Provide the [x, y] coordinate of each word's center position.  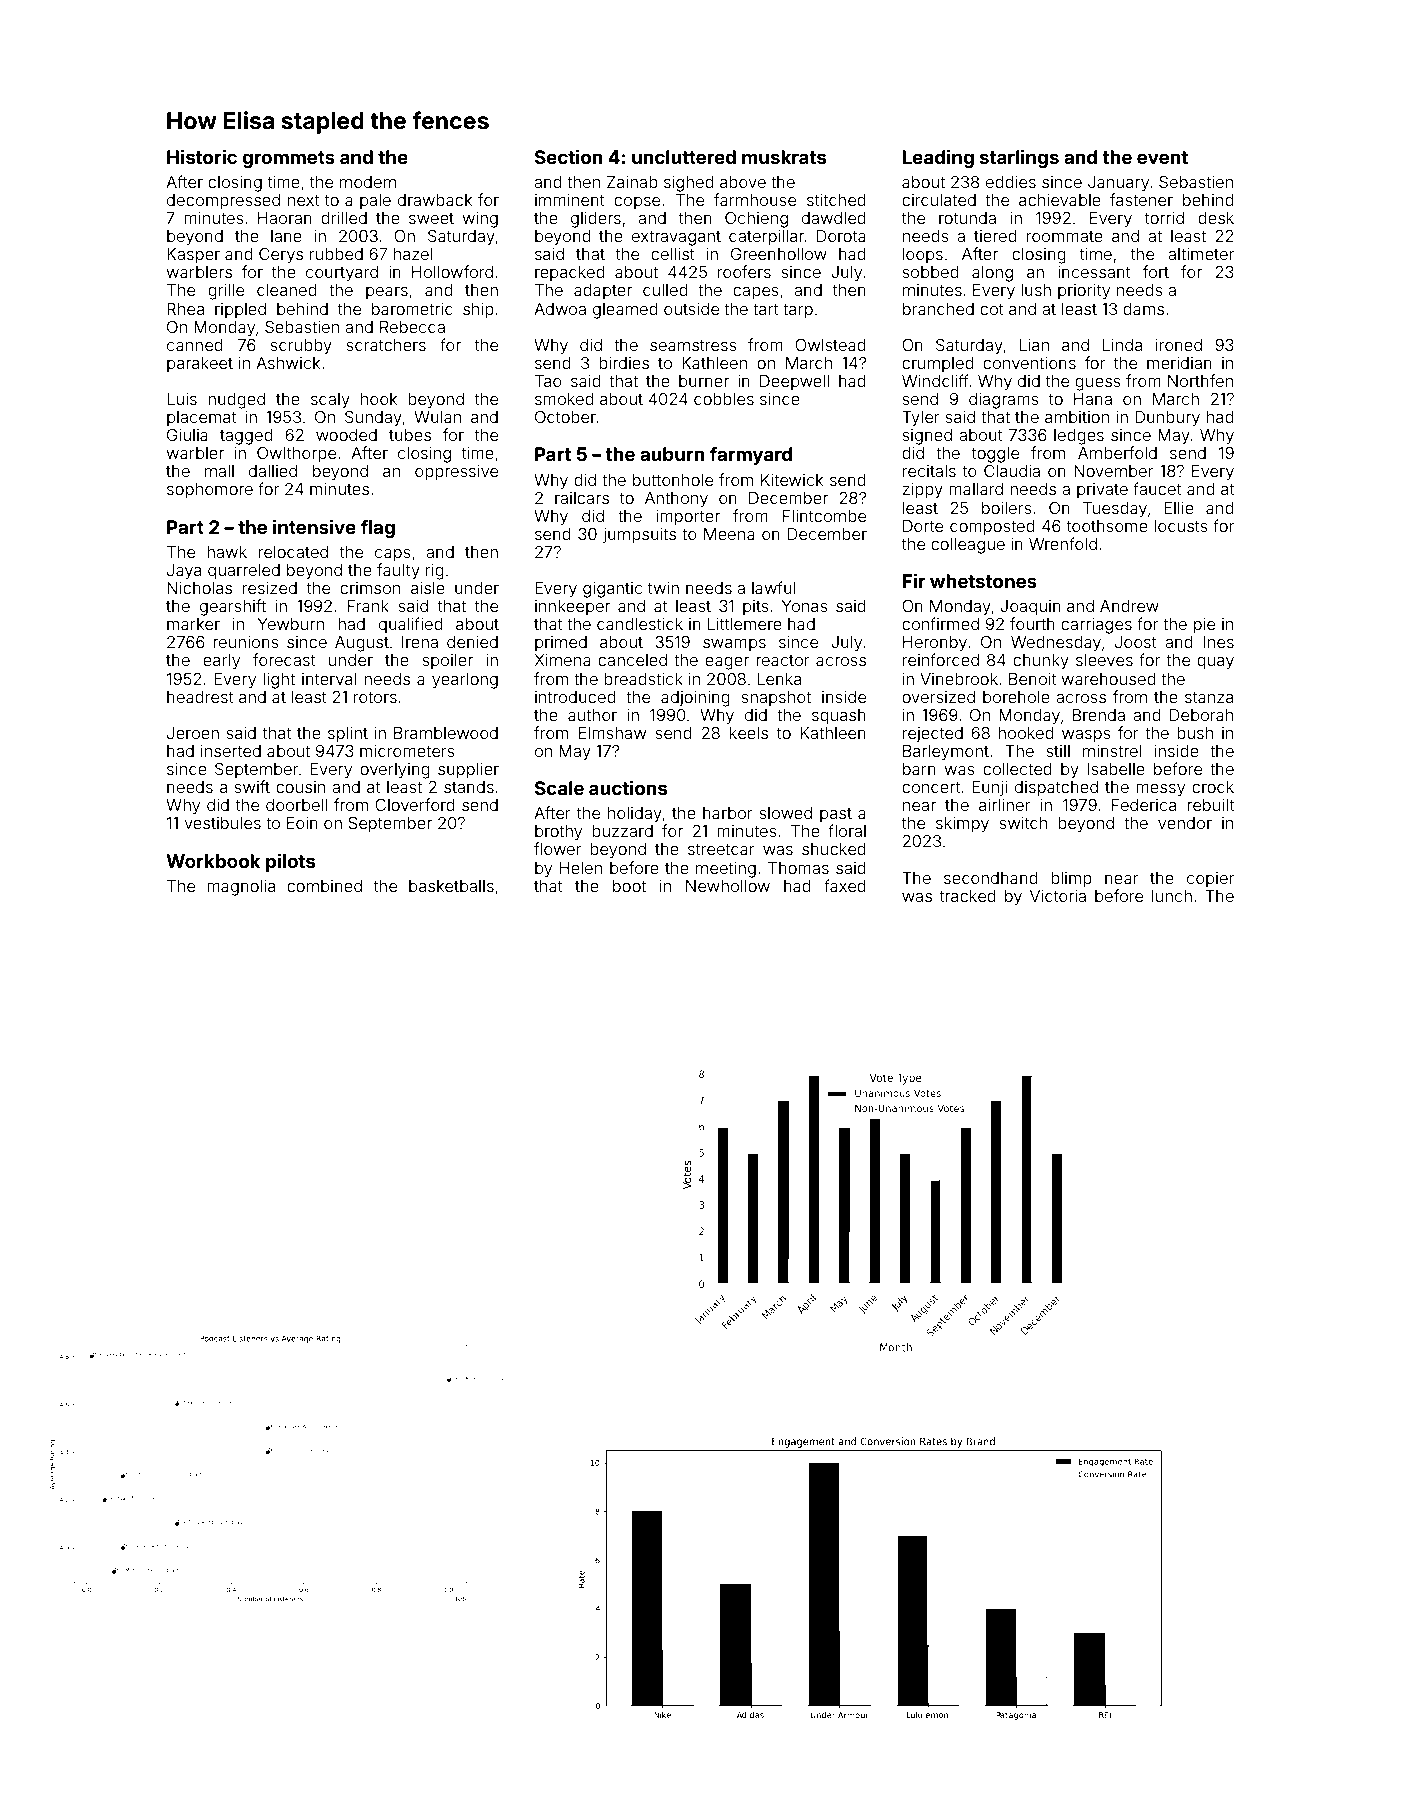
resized [270, 588]
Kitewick [792, 480]
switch [1023, 823]
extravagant [676, 238]
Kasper [193, 256]
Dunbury [1167, 419]
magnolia [241, 888]
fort [1155, 271]
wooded [346, 435]
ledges [1079, 437]
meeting [726, 870]
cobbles [724, 399]
